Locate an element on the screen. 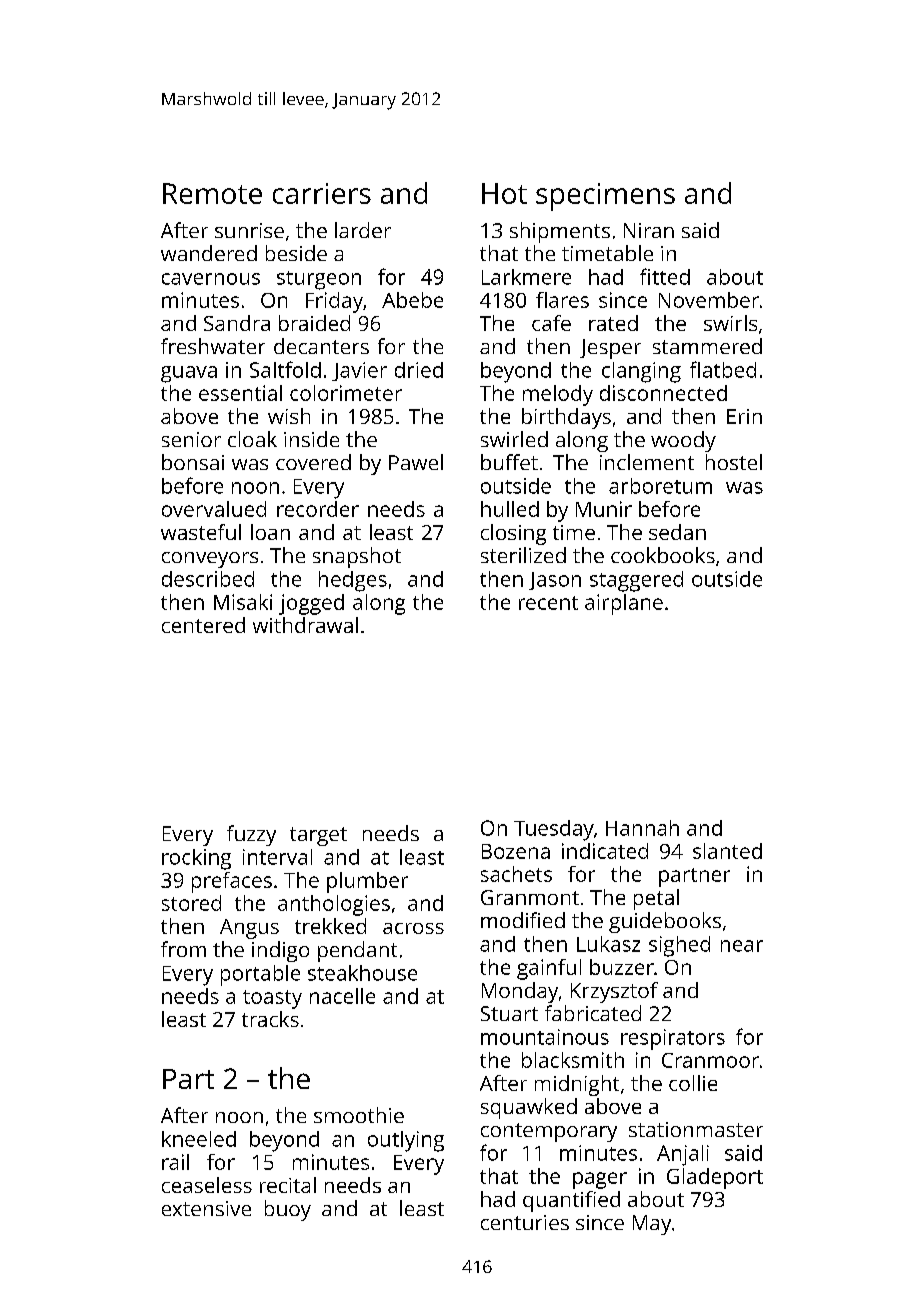 This screenshot has height=1311, width=924. target is located at coordinates (318, 836).
